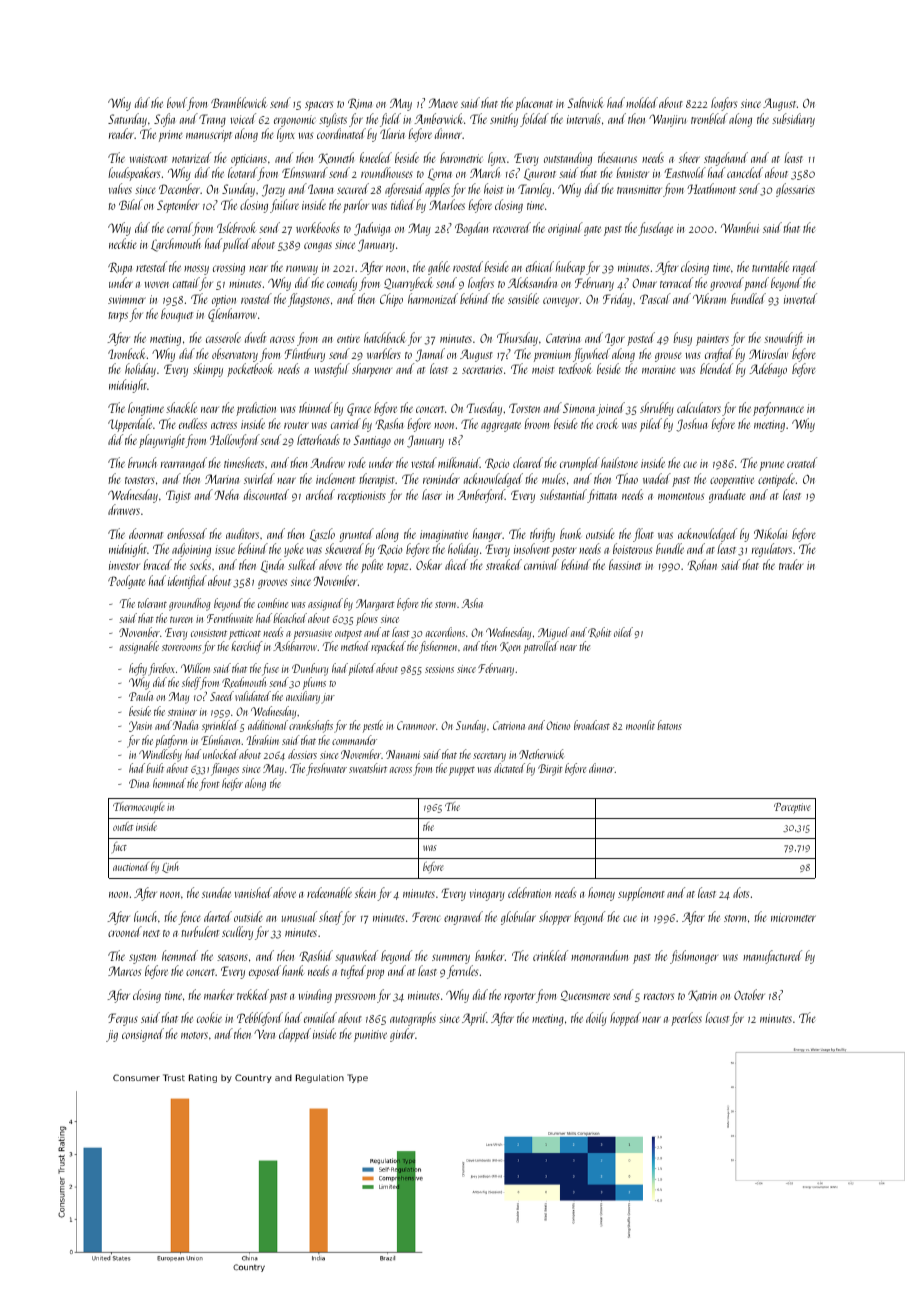 The height and width of the page is (1308, 924). What do you see at coordinates (189, 604) in the page?
I see `groundhog` at bounding box center [189, 604].
